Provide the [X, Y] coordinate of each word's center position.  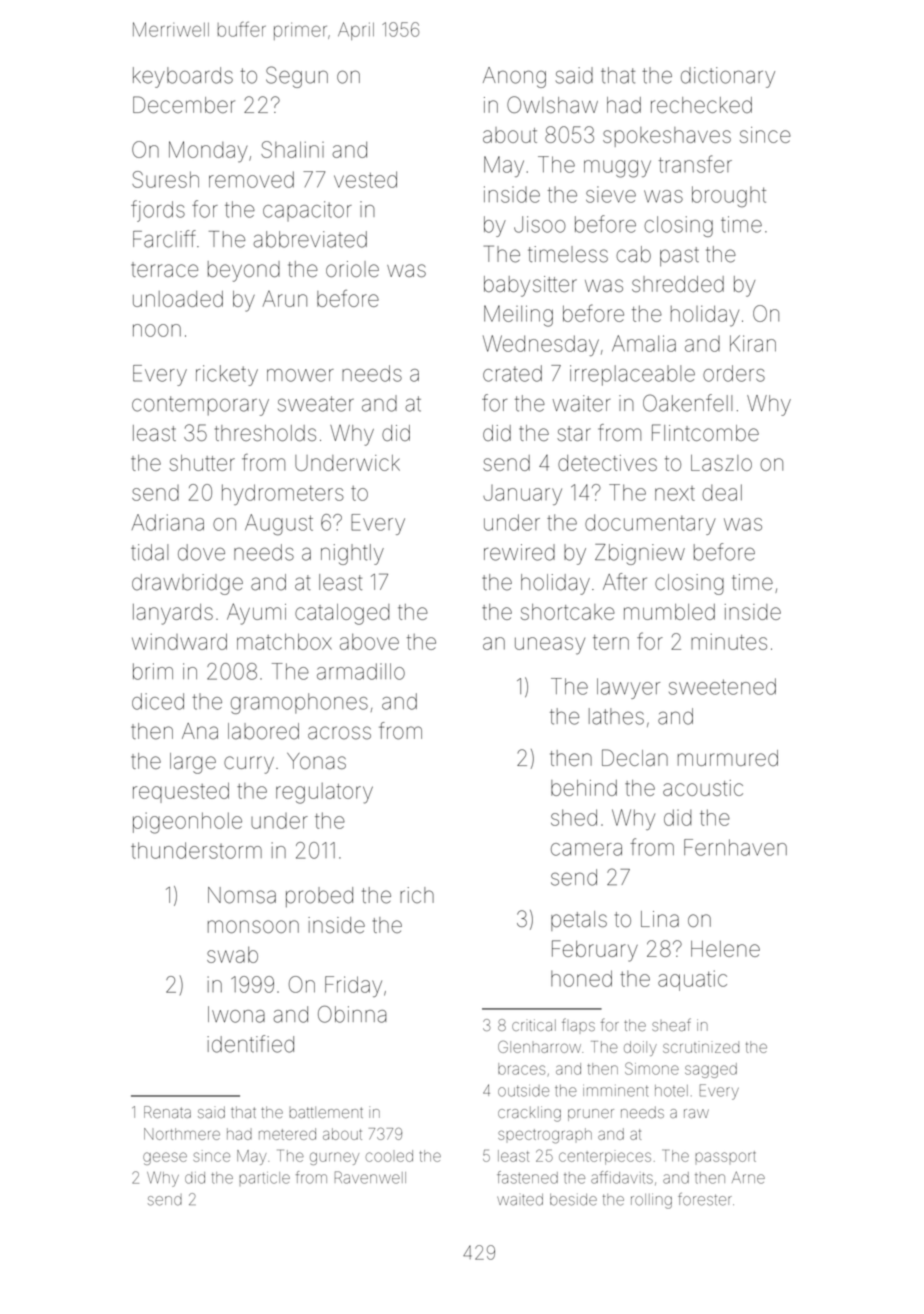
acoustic [703, 788]
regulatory [324, 793]
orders [734, 373]
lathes [616, 716]
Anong [514, 77]
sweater [316, 404]
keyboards [183, 77]
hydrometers [283, 494]
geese [165, 1158]
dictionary [728, 77]
